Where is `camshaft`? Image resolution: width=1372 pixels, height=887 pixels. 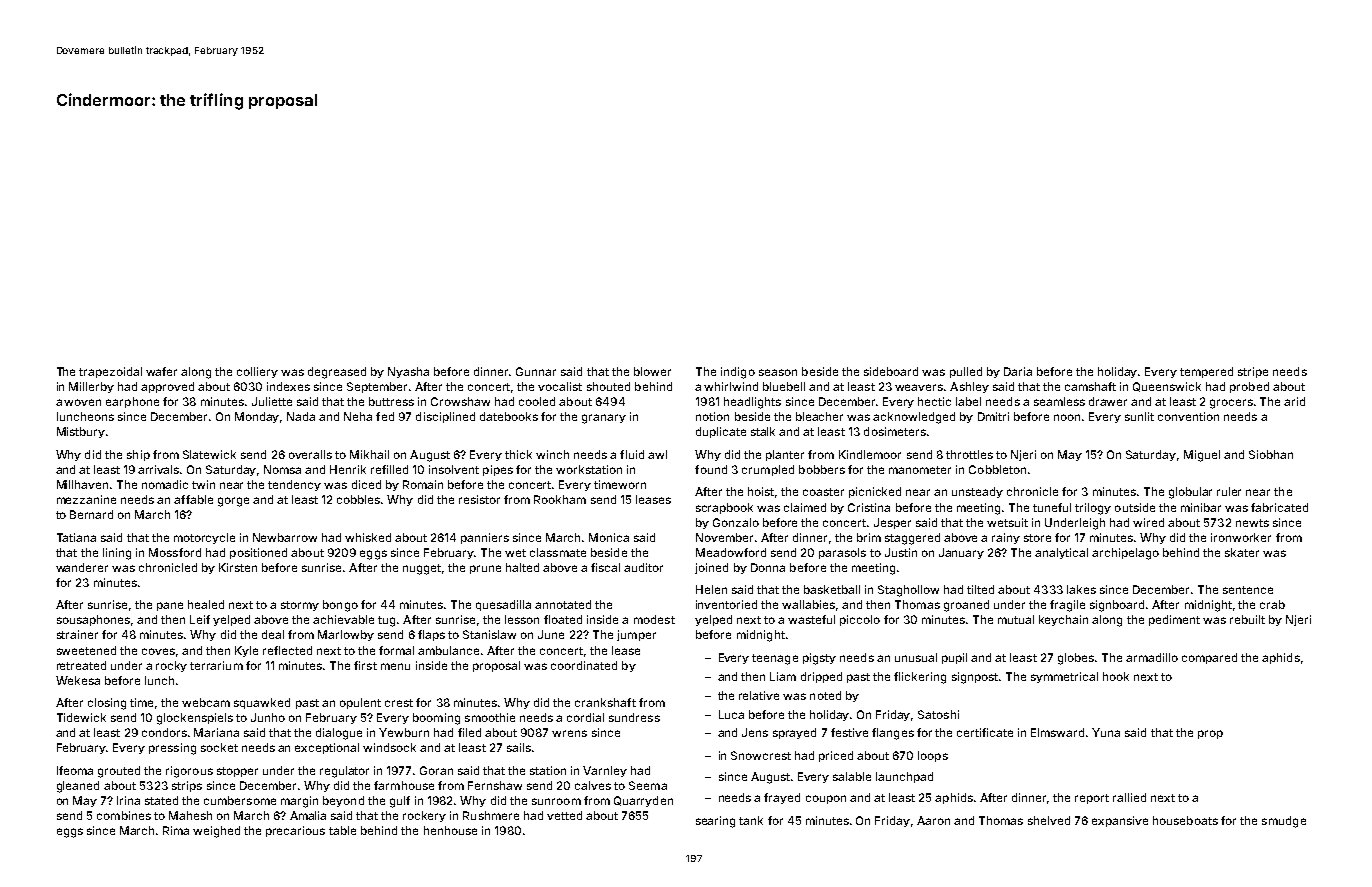 camshaft is located at coordinates (1090, 386).
